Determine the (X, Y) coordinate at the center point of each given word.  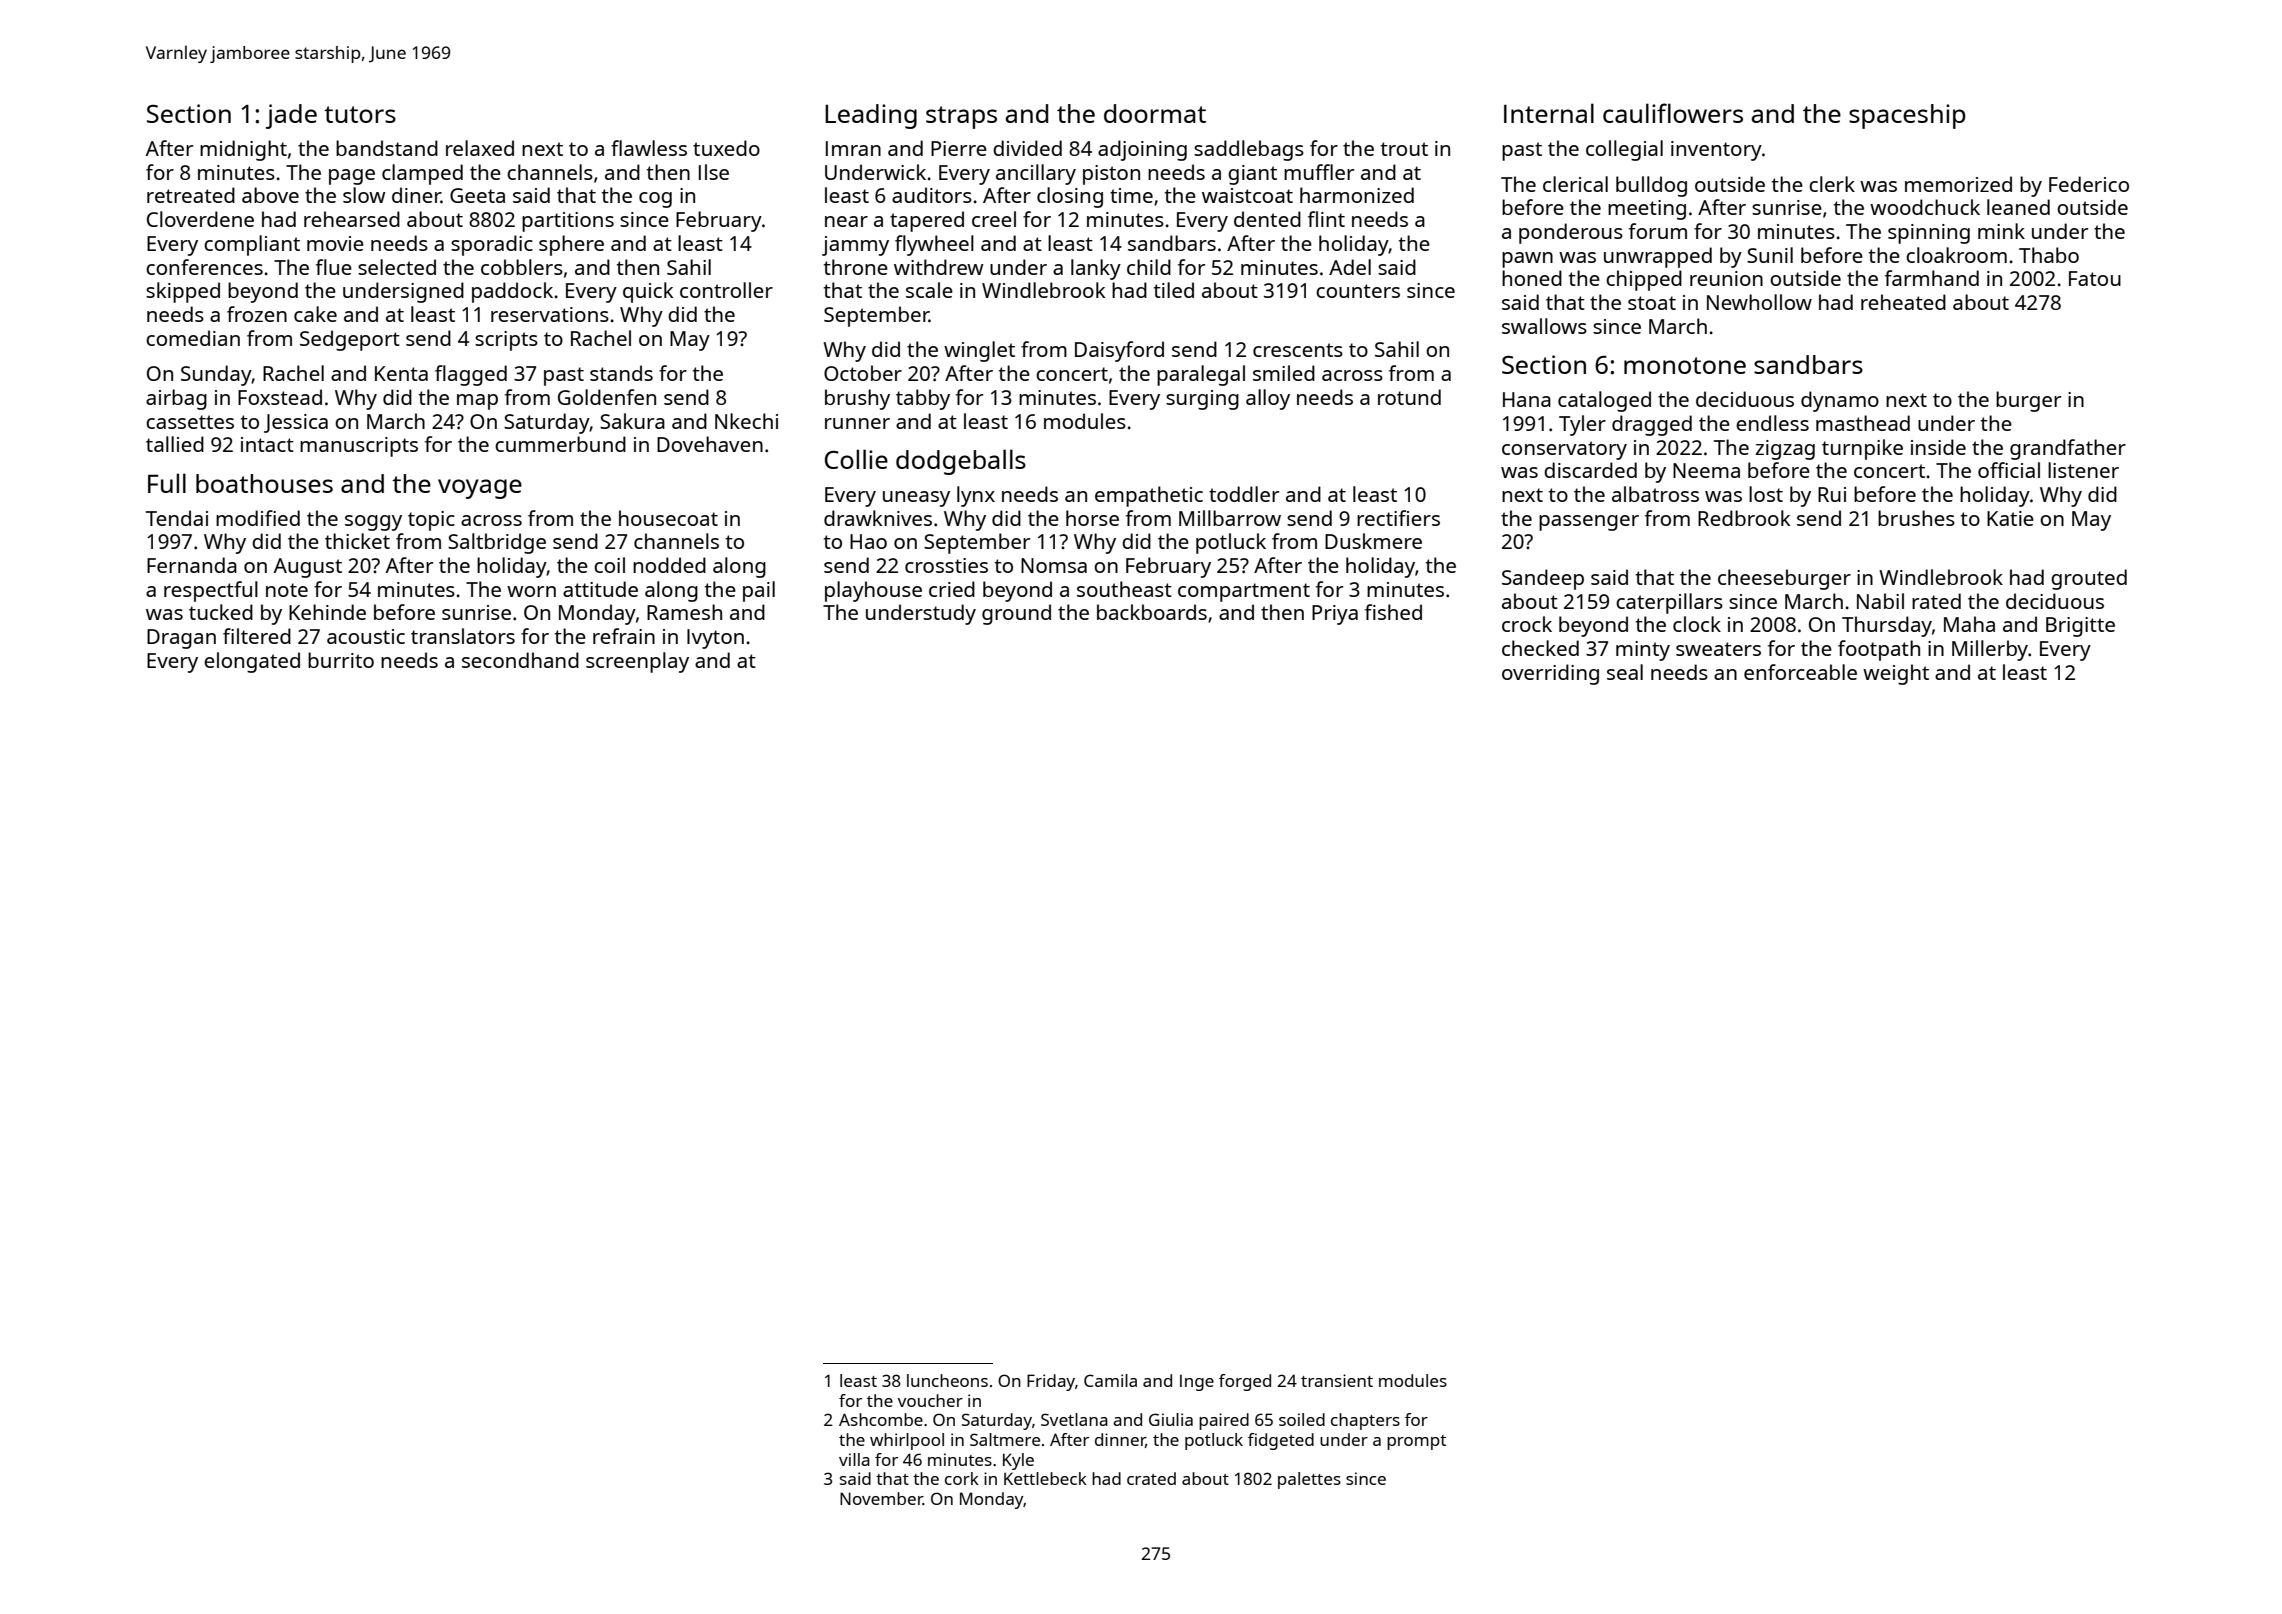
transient (1337, 1380)
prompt (1416, 1442)
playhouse (873, 591)
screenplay (637, 662)
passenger (1589, 523)
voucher (930, 1400)
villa (854, 1459)
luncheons (947, 1380)
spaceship (1907, 116)
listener (2083, 470)
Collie (856, 459)
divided (1027, 148)
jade (291, 116)
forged (1245, 1382)
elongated (252, 662)
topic (431, 521)
